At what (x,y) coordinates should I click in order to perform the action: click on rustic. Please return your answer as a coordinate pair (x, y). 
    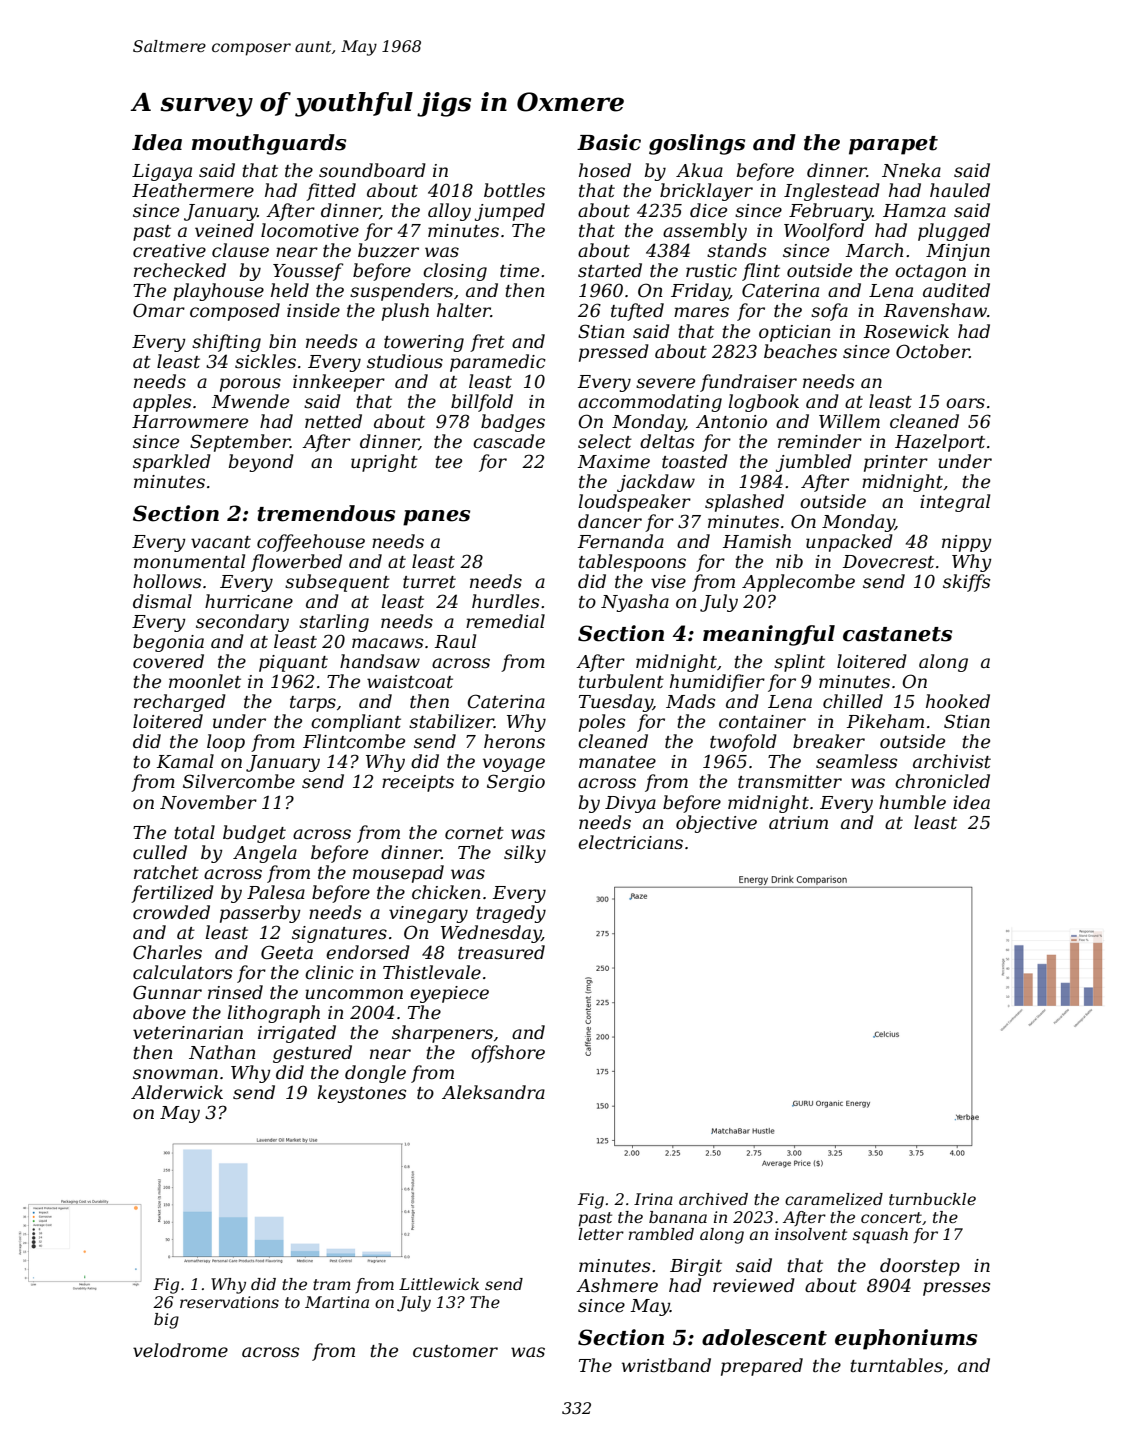
    Looking at the image, I should click on (711, 271).
